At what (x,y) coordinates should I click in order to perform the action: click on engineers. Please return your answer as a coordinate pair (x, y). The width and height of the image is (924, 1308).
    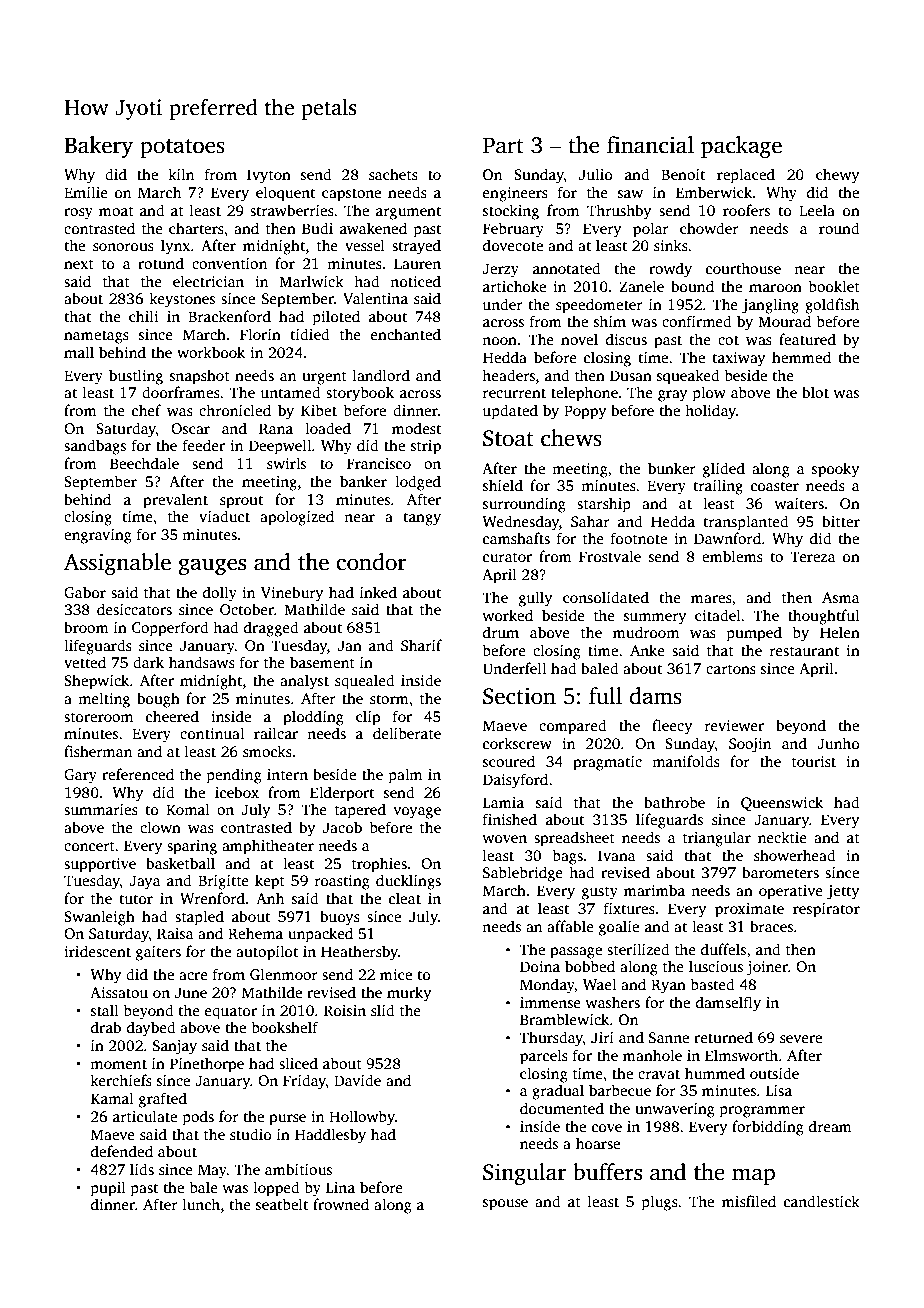
    Looking at the image, I should click on (515, 194).
